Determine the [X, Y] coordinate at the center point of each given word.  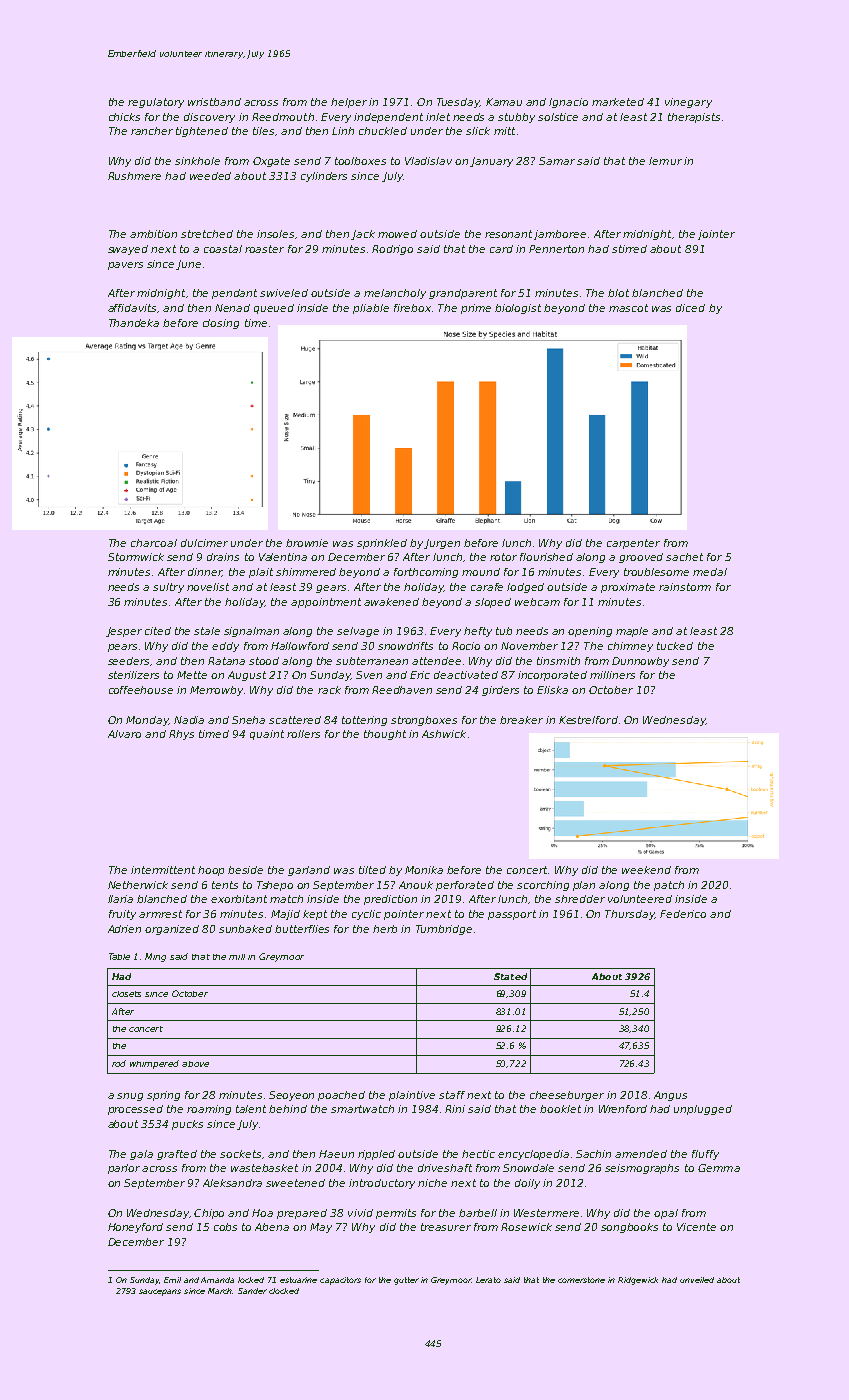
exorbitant [239, 899]
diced [690, 308]
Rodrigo [392, 250]
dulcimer [204, 543]
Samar [557, 161]
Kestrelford [588, 720]
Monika [424, 870]
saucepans [160, 1292]
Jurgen [442, 544]
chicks [124, 117]
